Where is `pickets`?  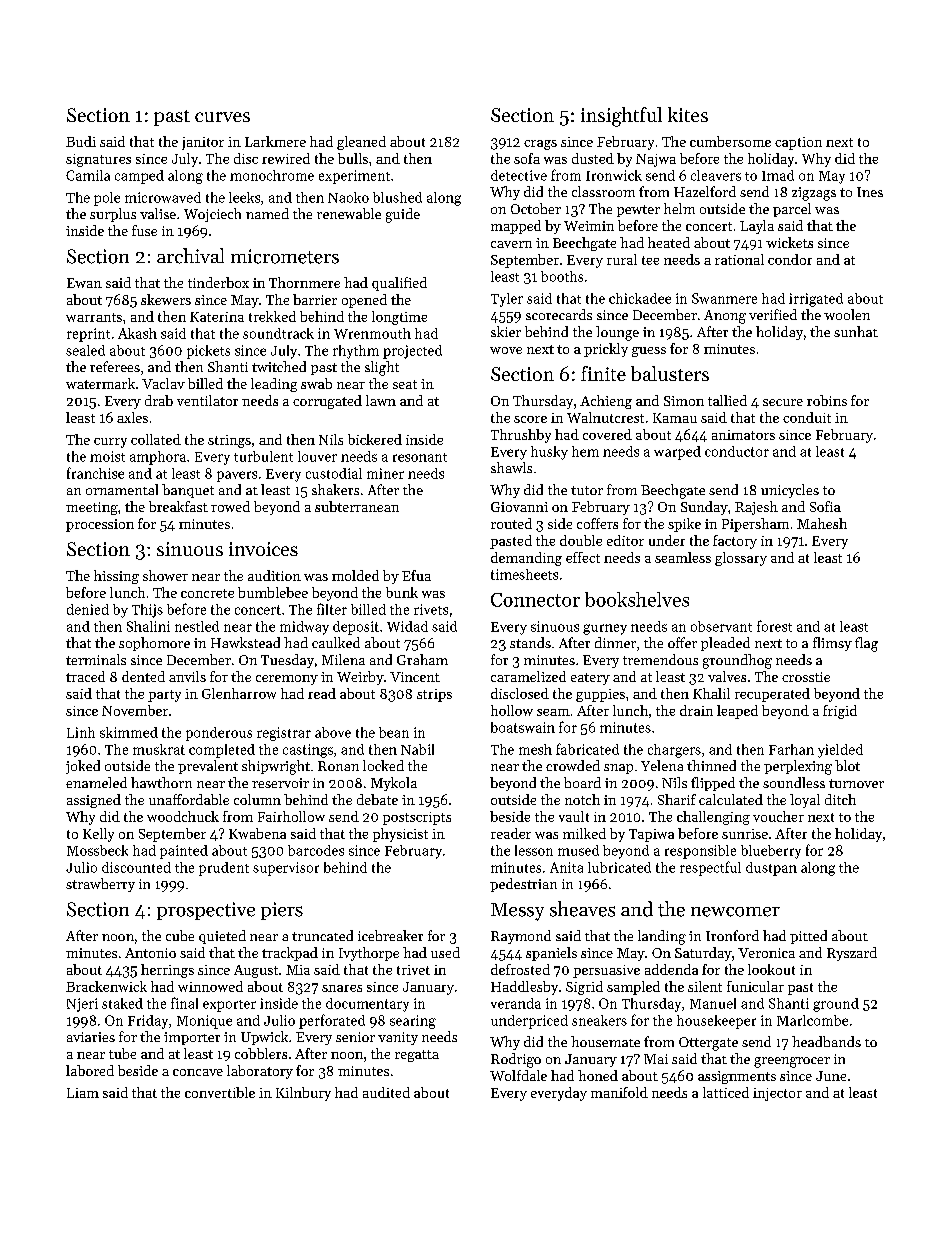
pickets is located at coordinates (208, 352).
